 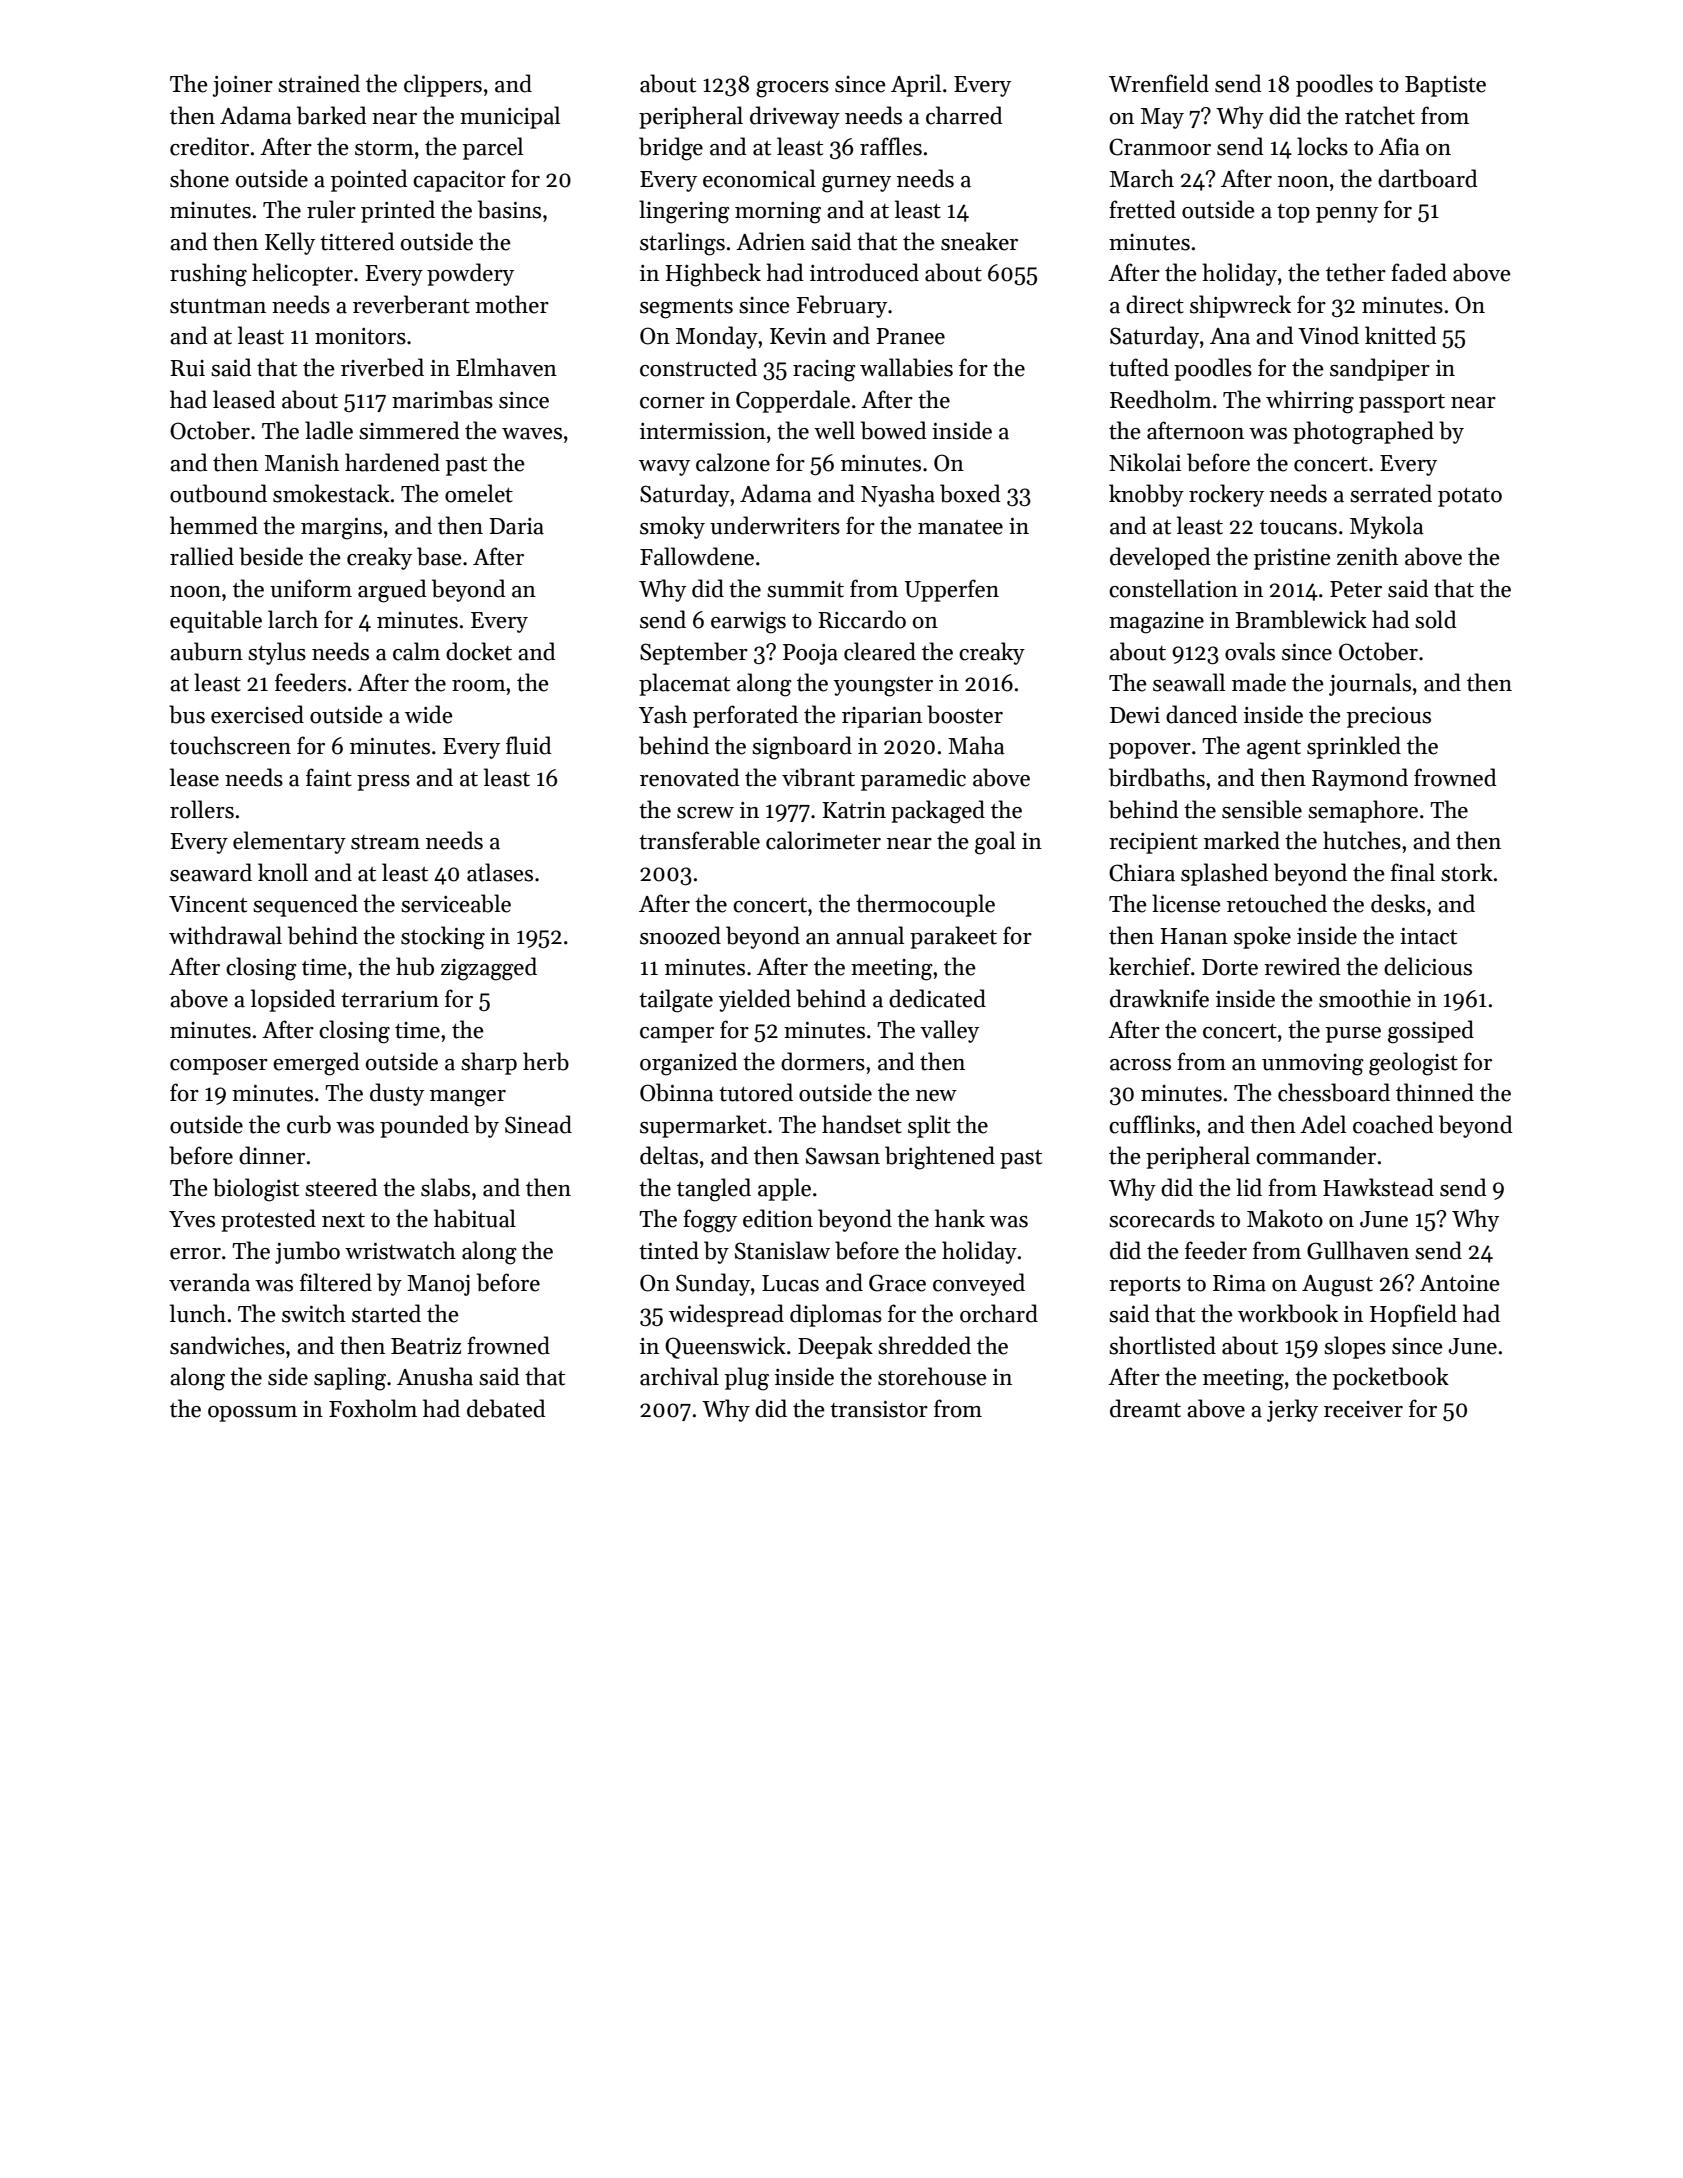 I want to click on debated, so click(x=506, y=1408).
